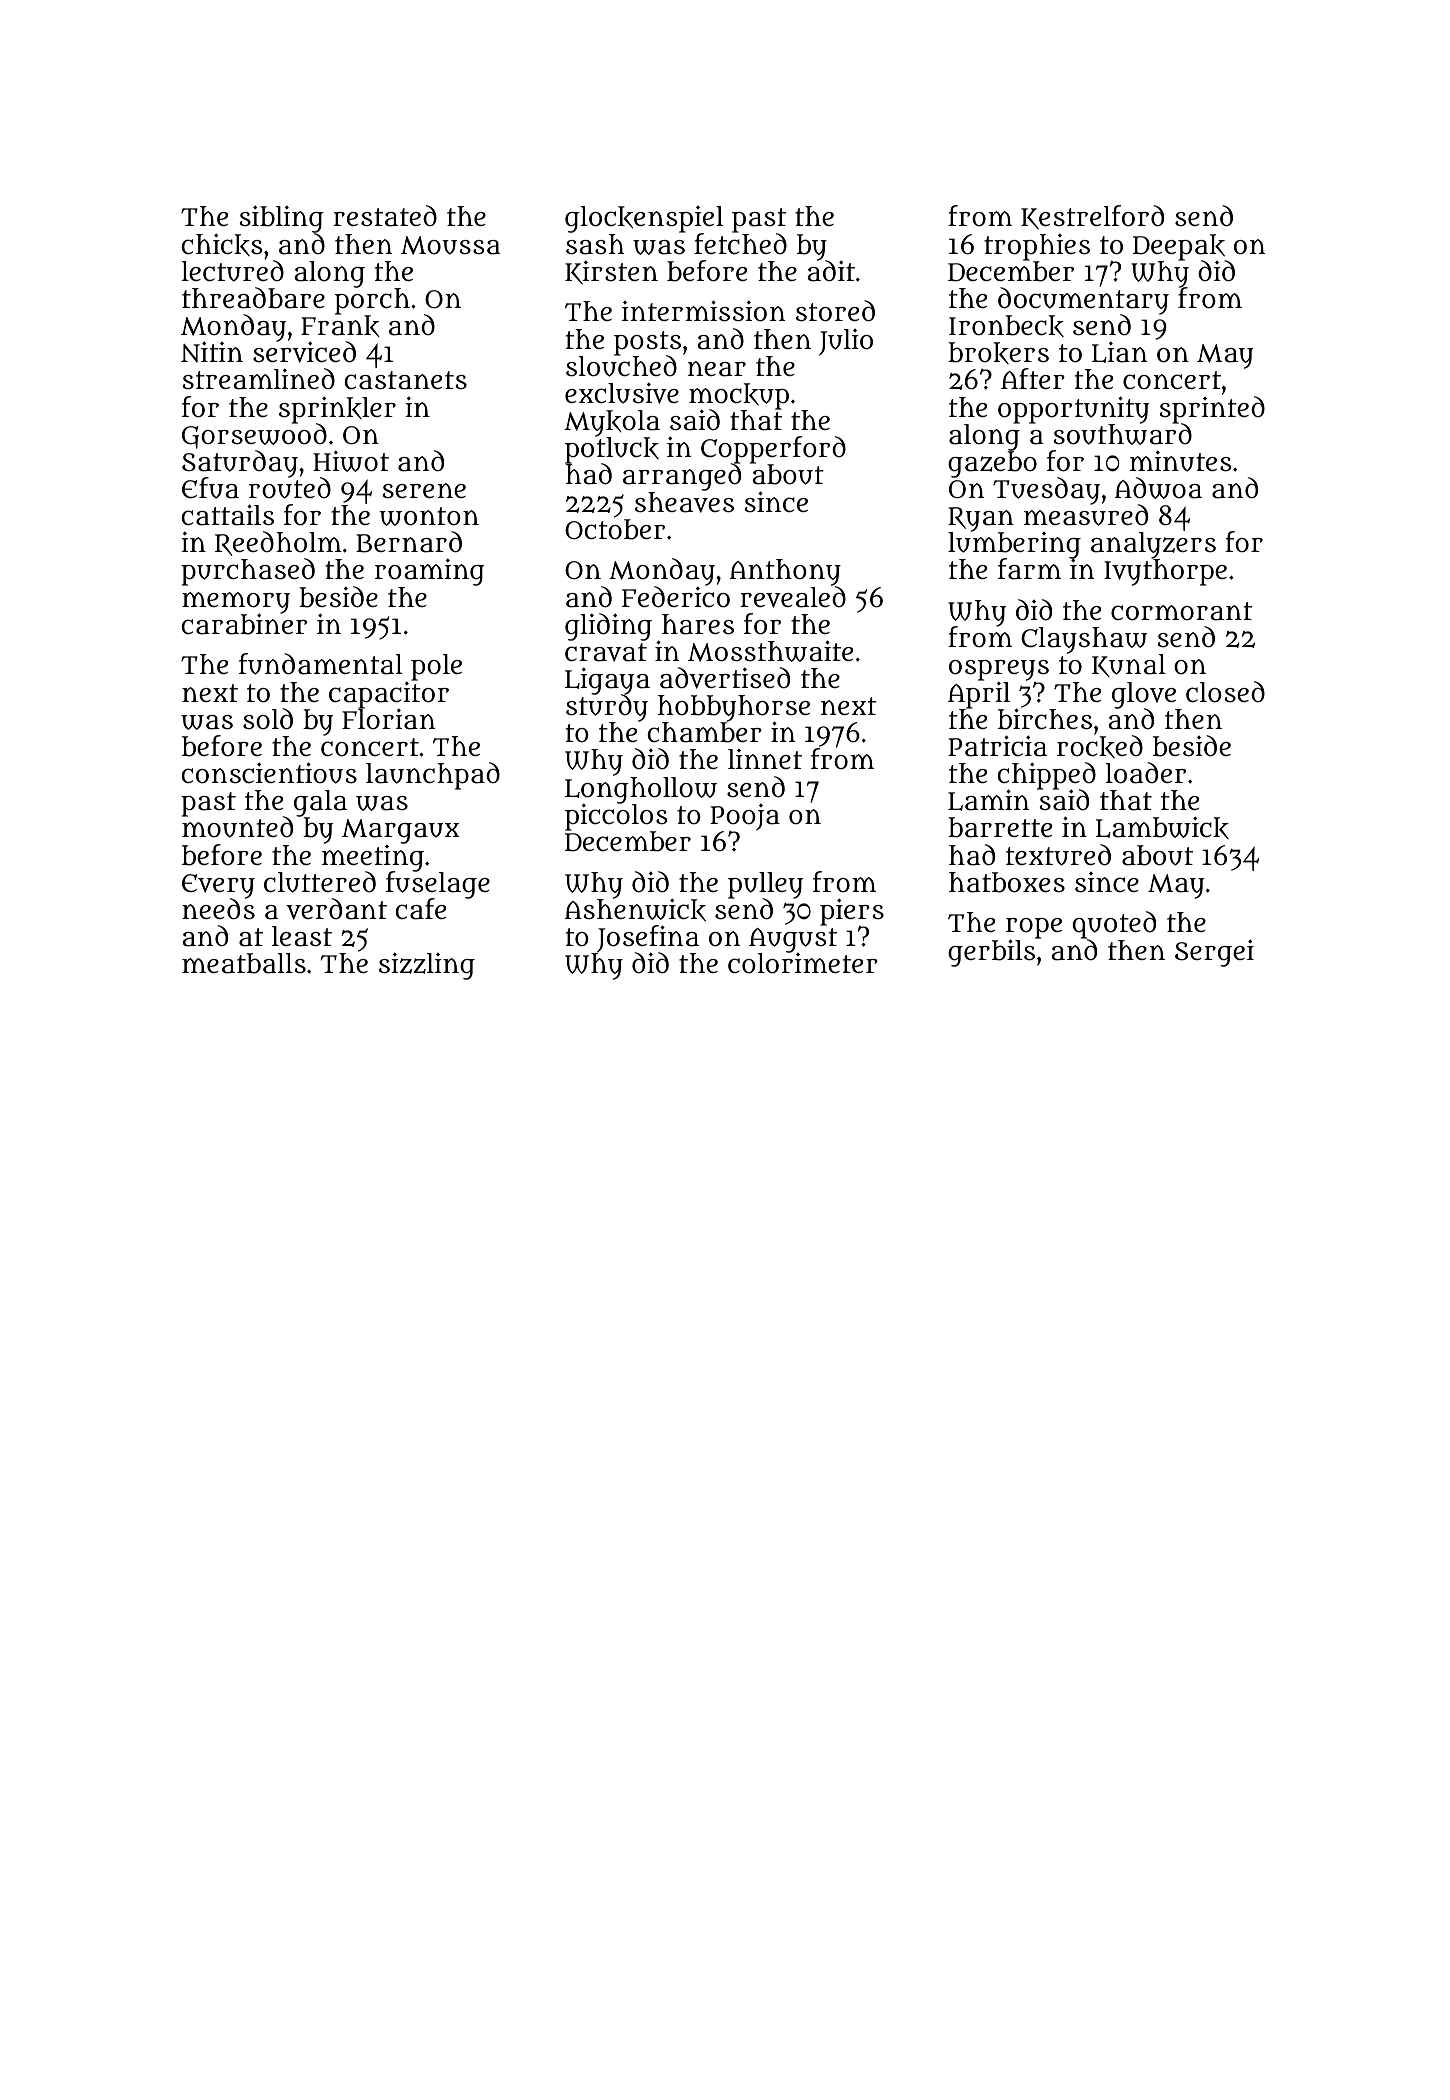 The width and height of the image is (1450, 2100). I want to click on After, so click(1033, 378).
